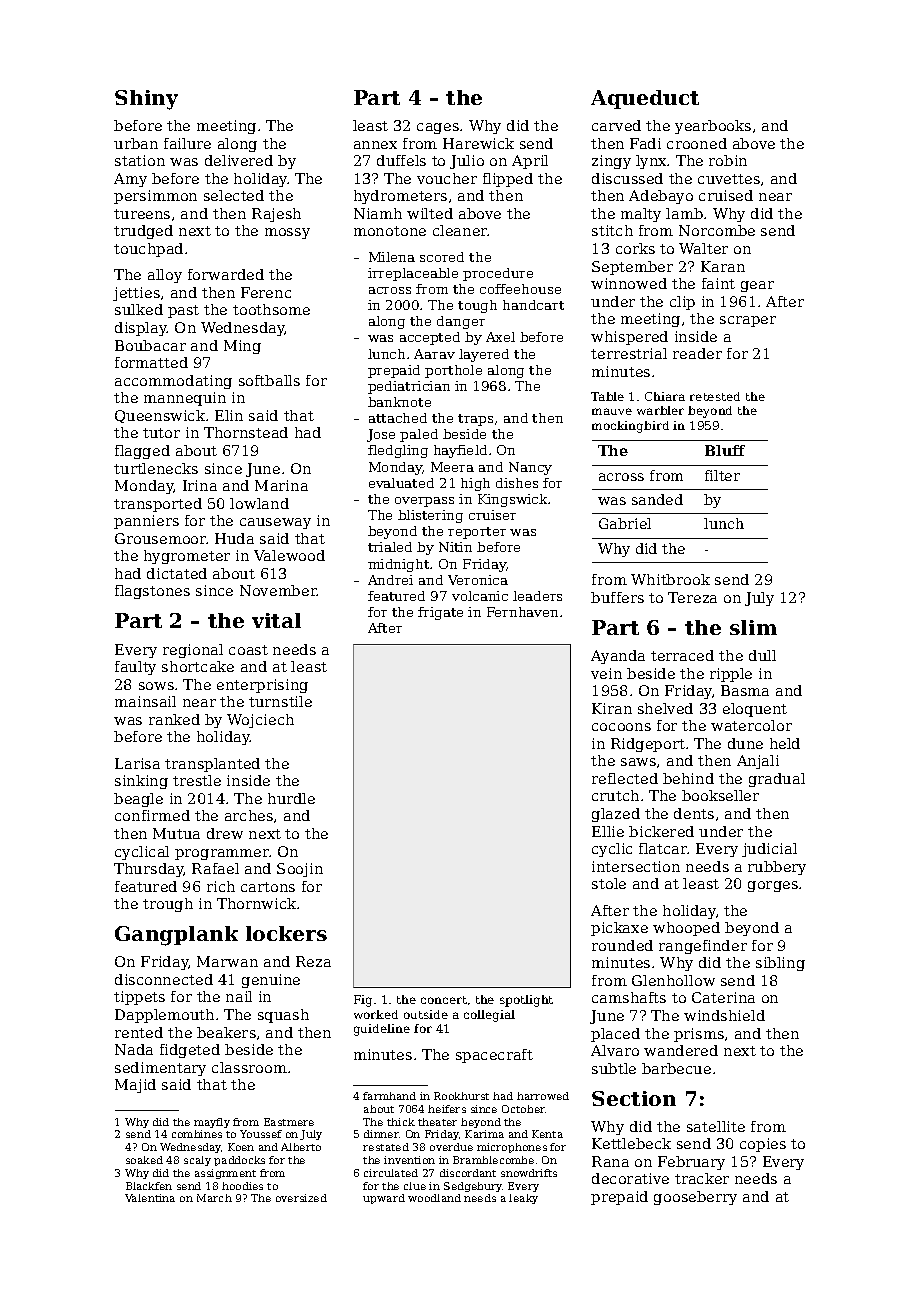  What do you see at coordinates (729, 179) in the page?
I see `cuvettes` at bounding box center [729, 179].
